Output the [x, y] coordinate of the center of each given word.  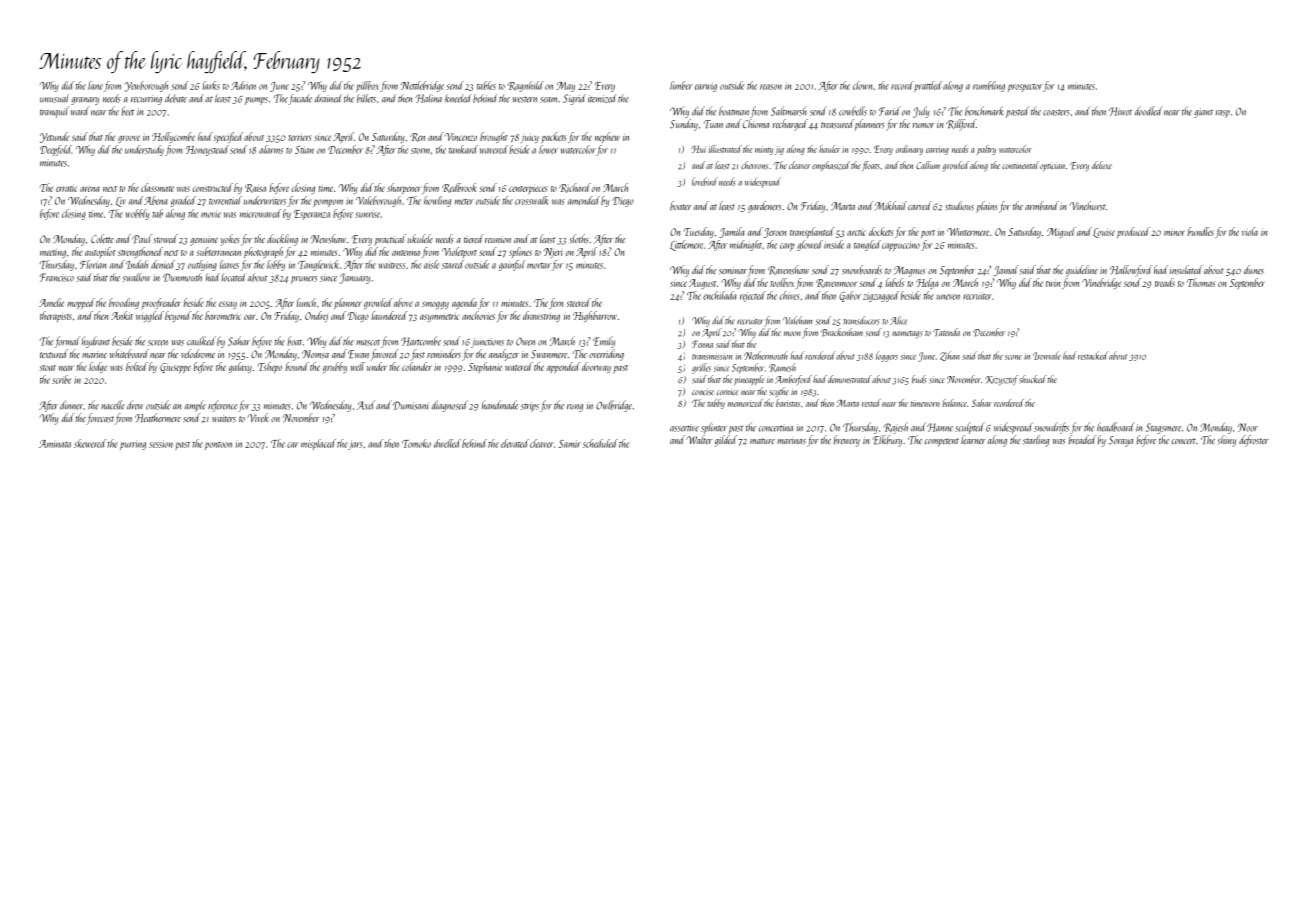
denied [163, 264]
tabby [716, 404]
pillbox [367, 86]
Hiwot [1120, 111]
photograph [263, 252]
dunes [1254, 270]
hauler [829, 149]
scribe [61, 379]
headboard [1116, 427]
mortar [539, 266]
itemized [602, 98]
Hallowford [1131, 271]
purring [133, 446]
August [702, 284]
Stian [304, 150]
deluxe [1102, 165]
